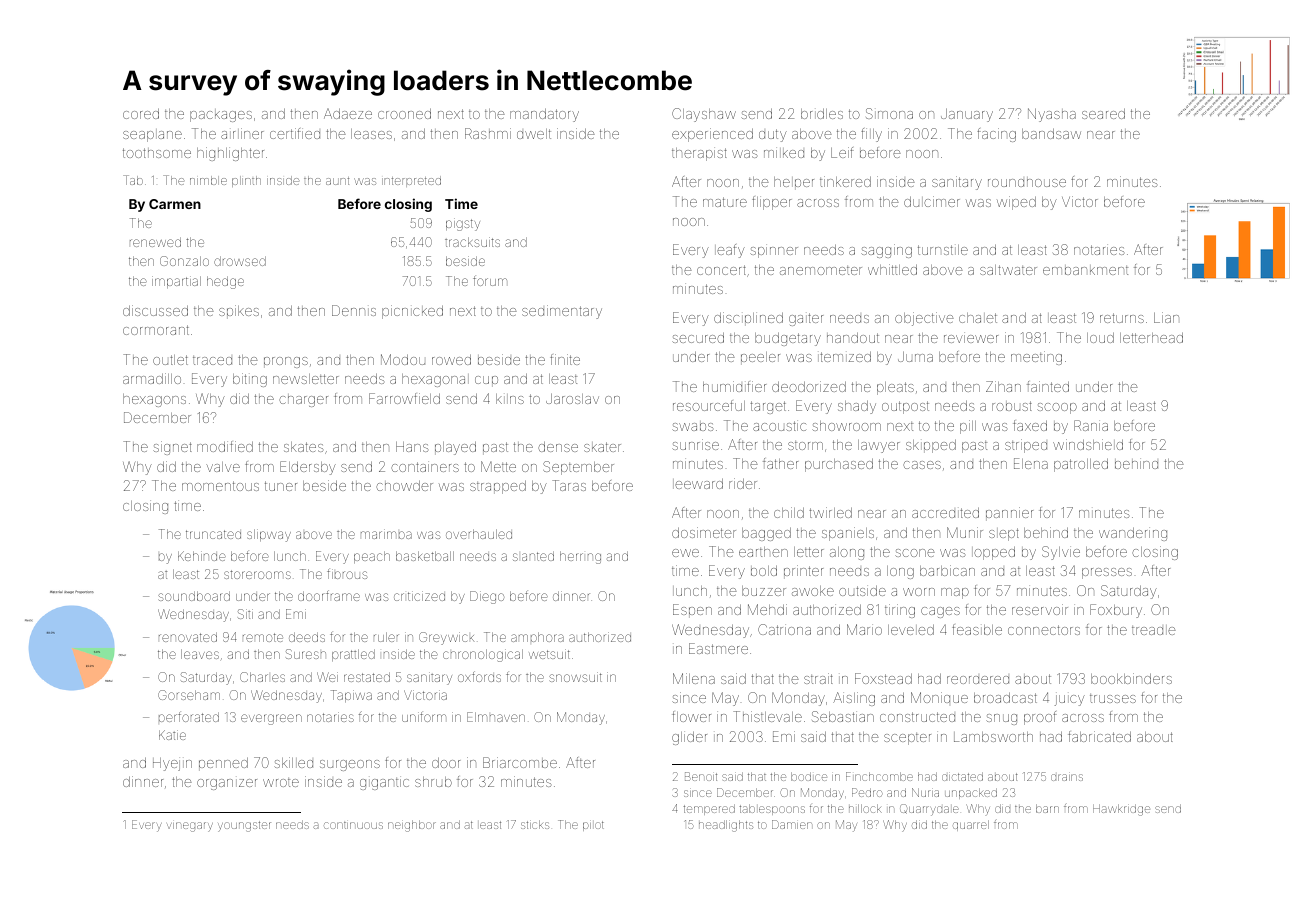 The width and height of the page is (1308, 924). What do you see at coordinates (220, 486) in the page?
I see `momentous` at bounding box center [220, 486].
